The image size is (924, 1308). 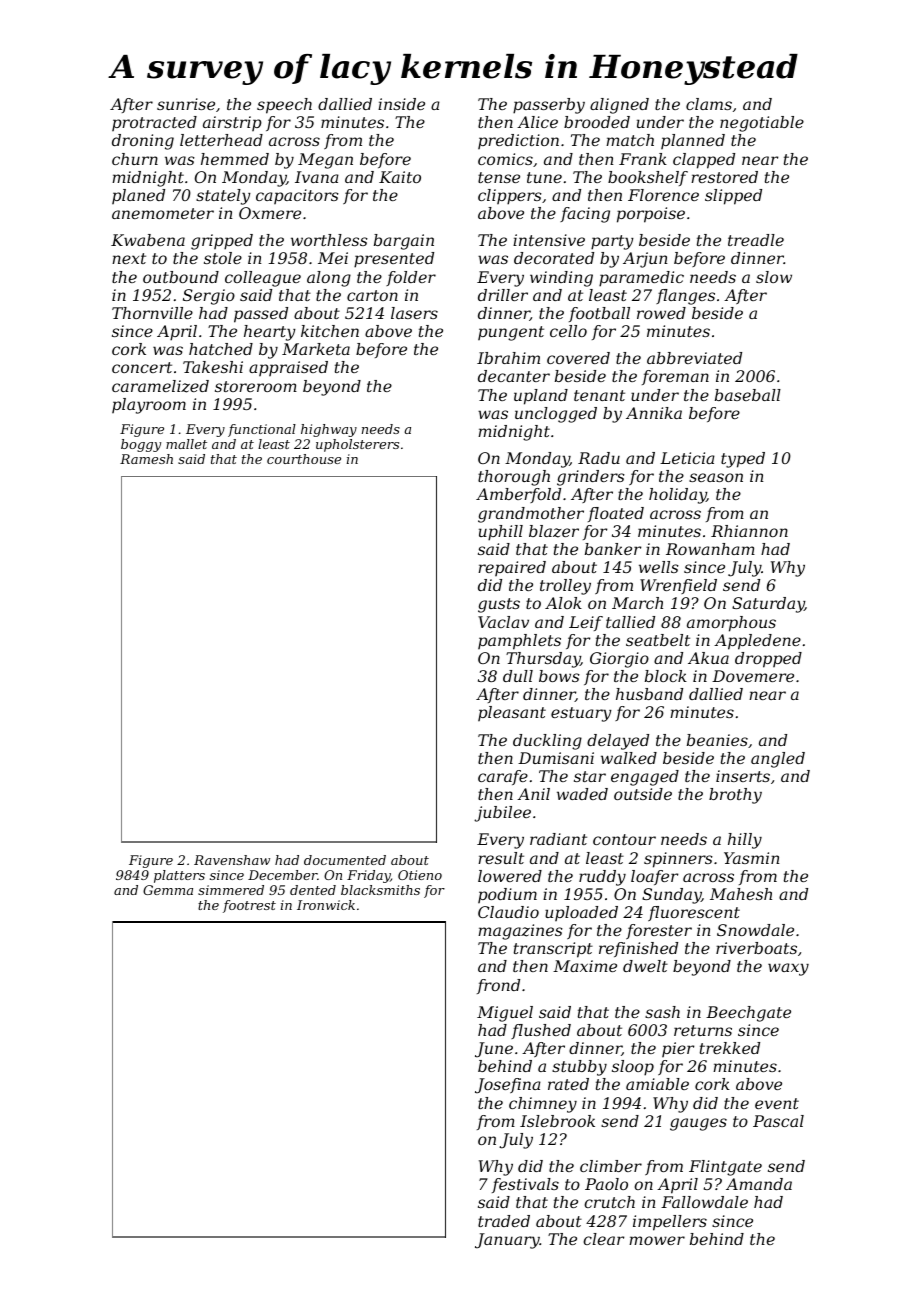 I want to click on folder, so click(x=411, y=278).
